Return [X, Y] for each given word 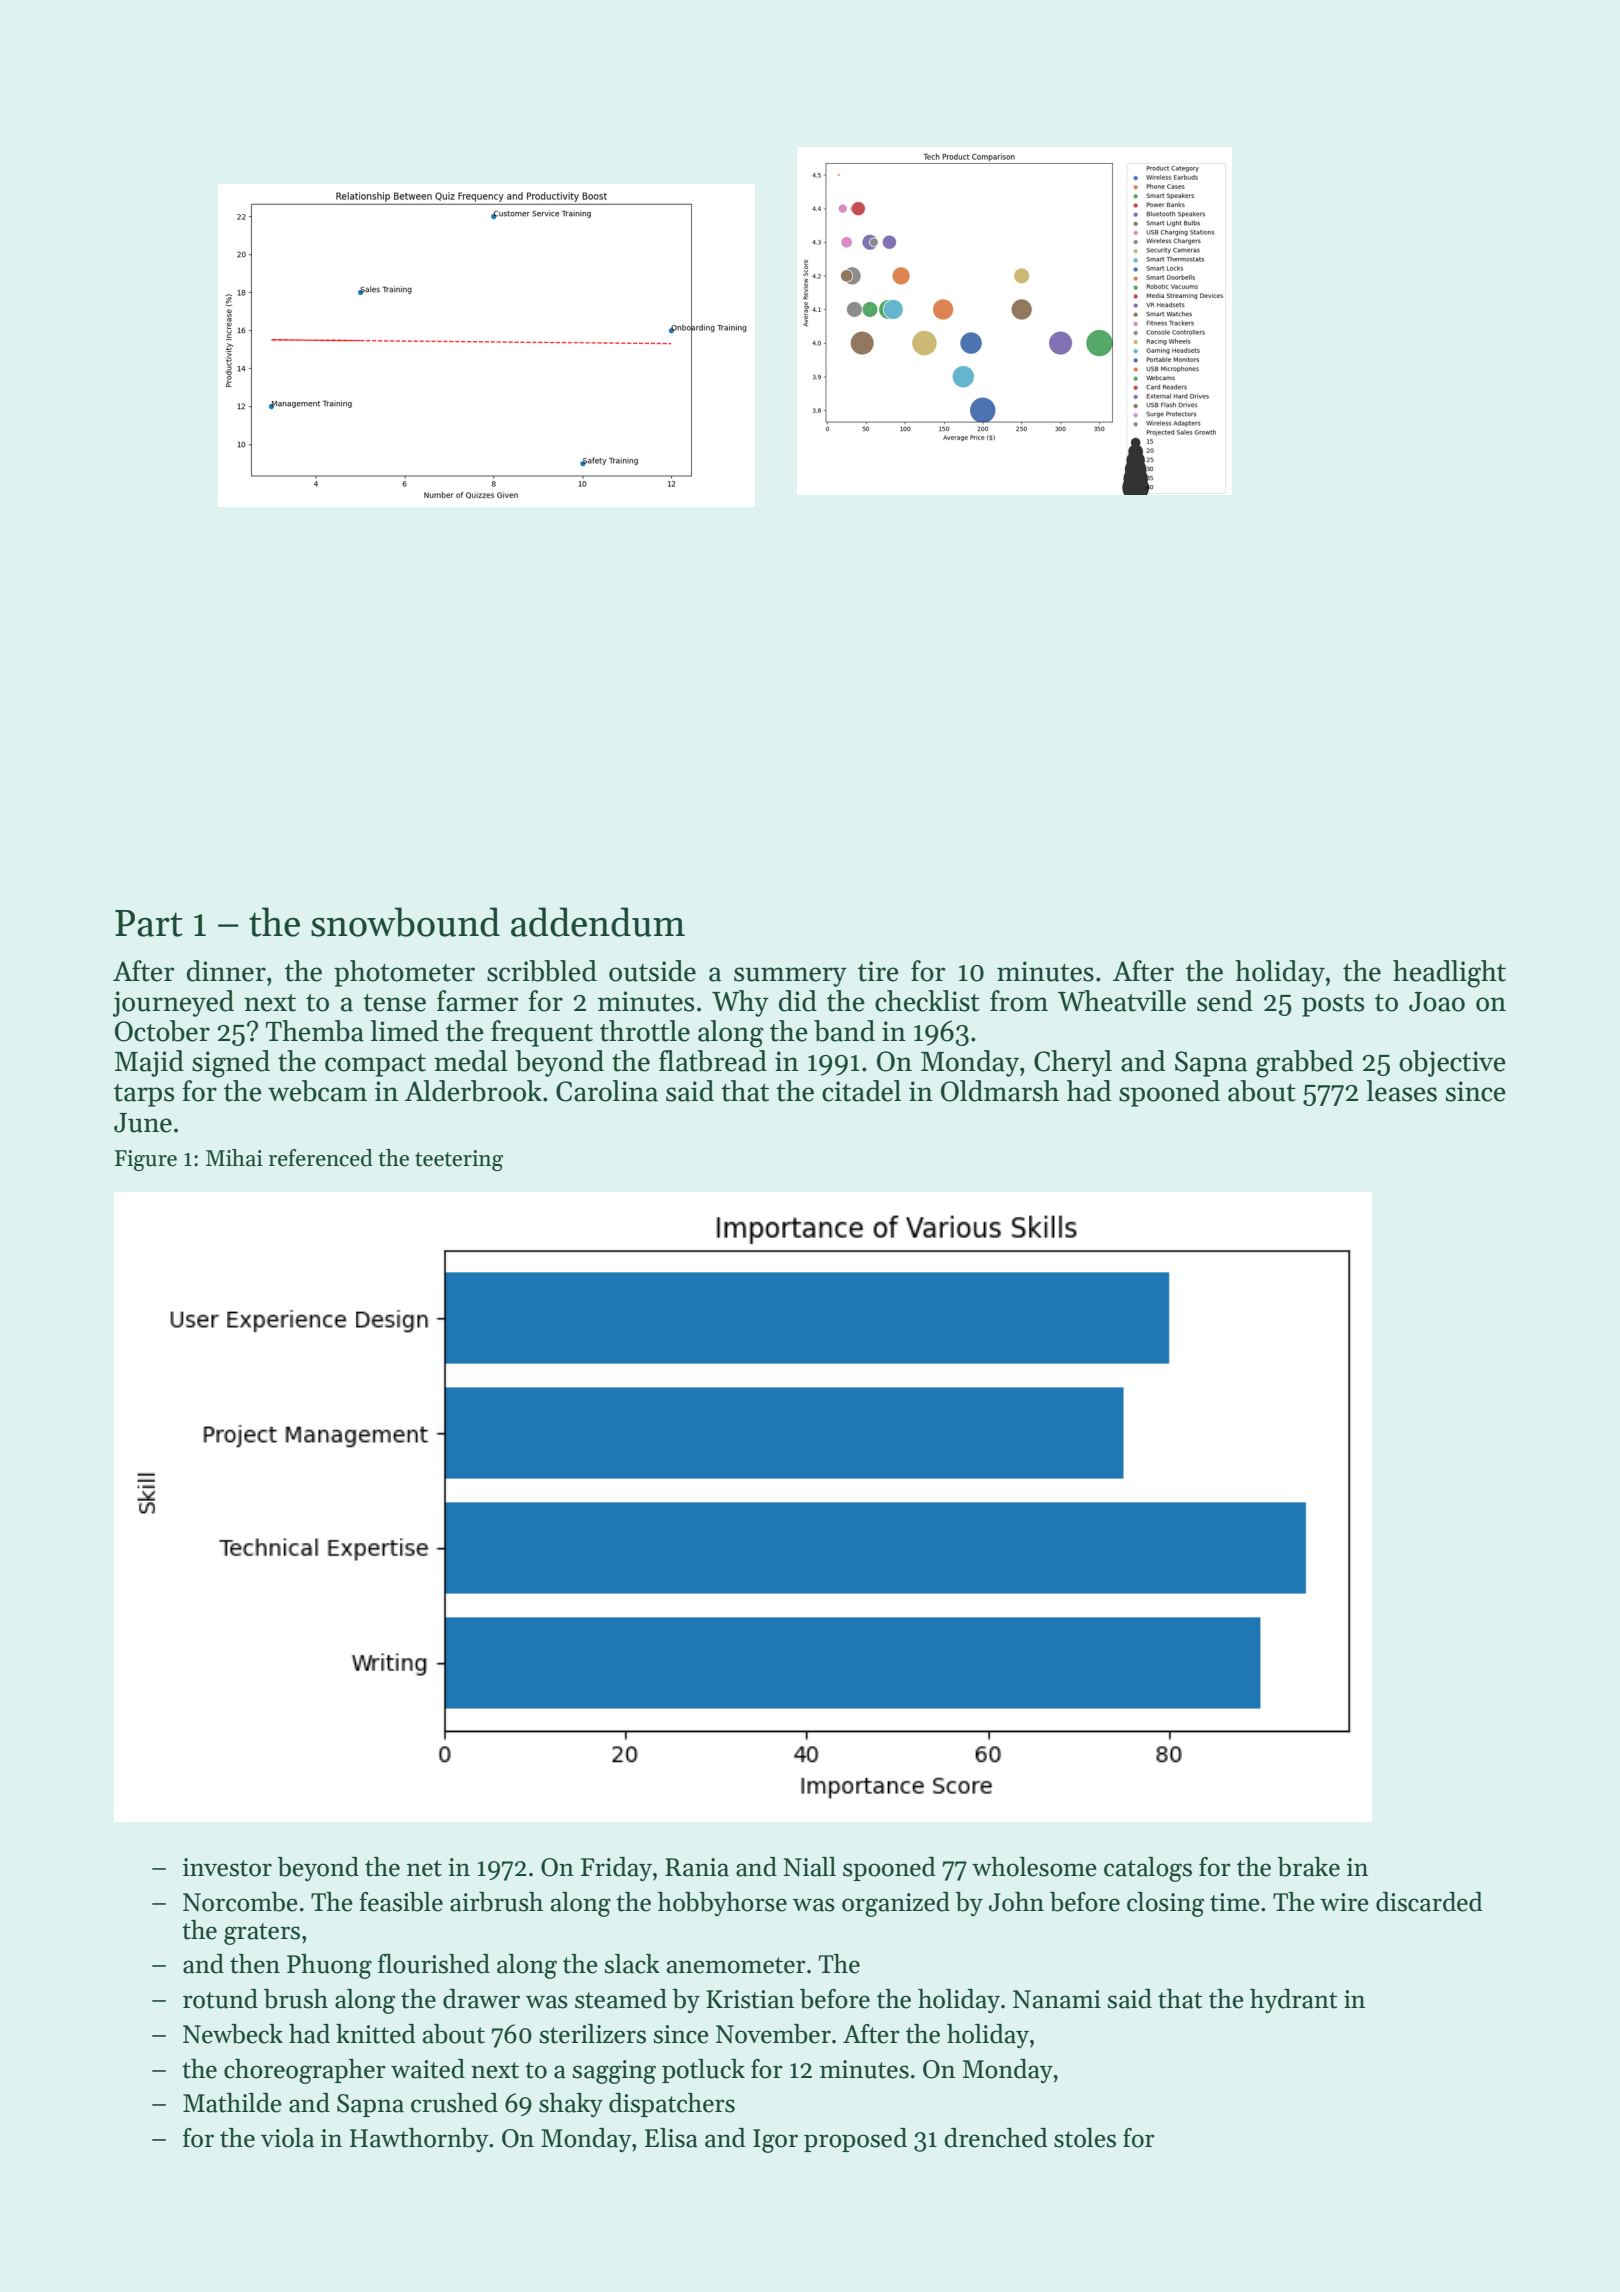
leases [1401, 1091]
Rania [697, 1867]
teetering [459, 1160]
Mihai [234, 1158]
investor [227, 1867]
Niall [809, 1867]
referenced [320, 1158]
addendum [598, 922]
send [1225, 1001]
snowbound [405, 922]
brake [1308, 1867]
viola [287, 2138]
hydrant [1294, 2001]
